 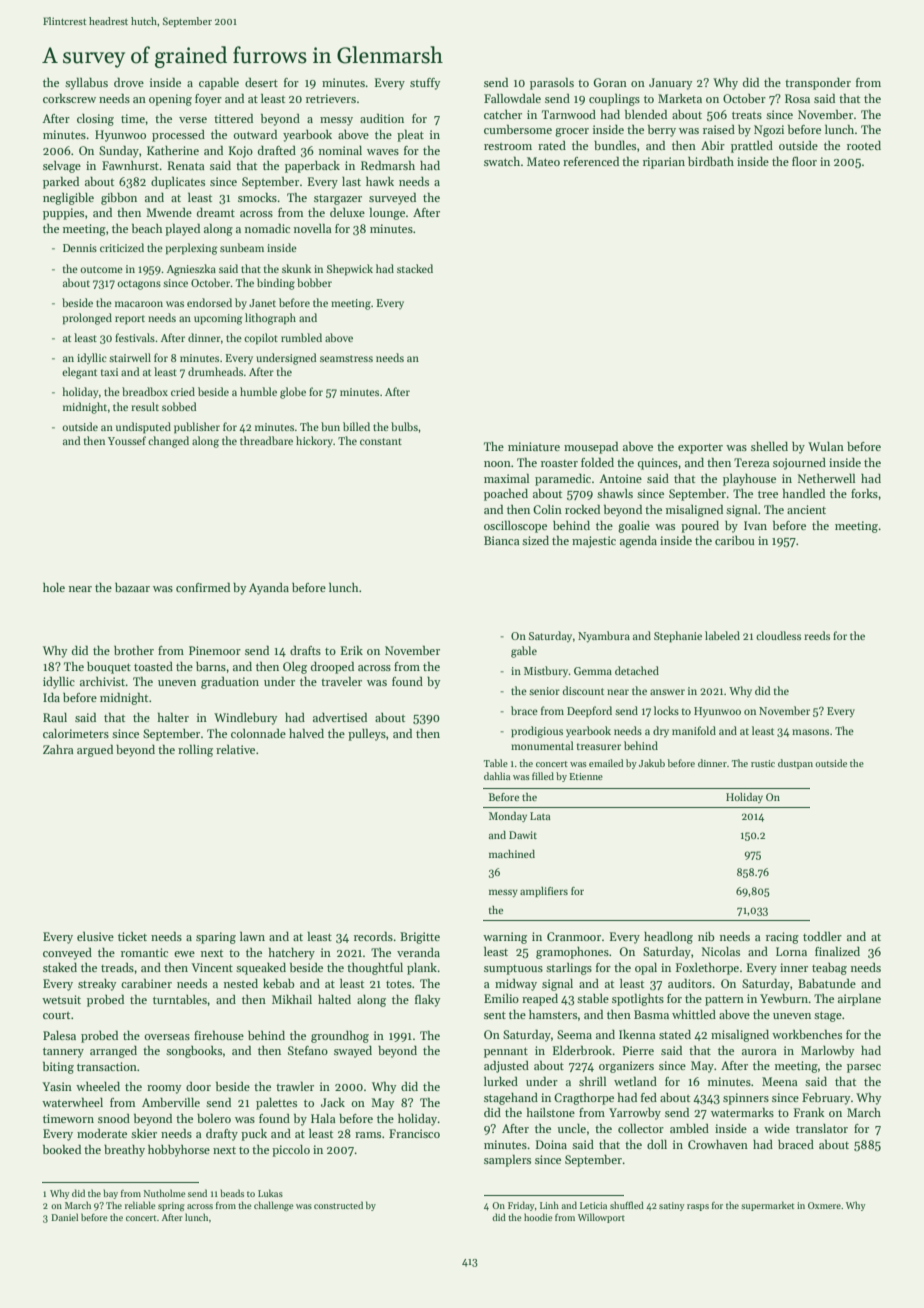 I want to click on labeled, so click(x=722, y=635).
